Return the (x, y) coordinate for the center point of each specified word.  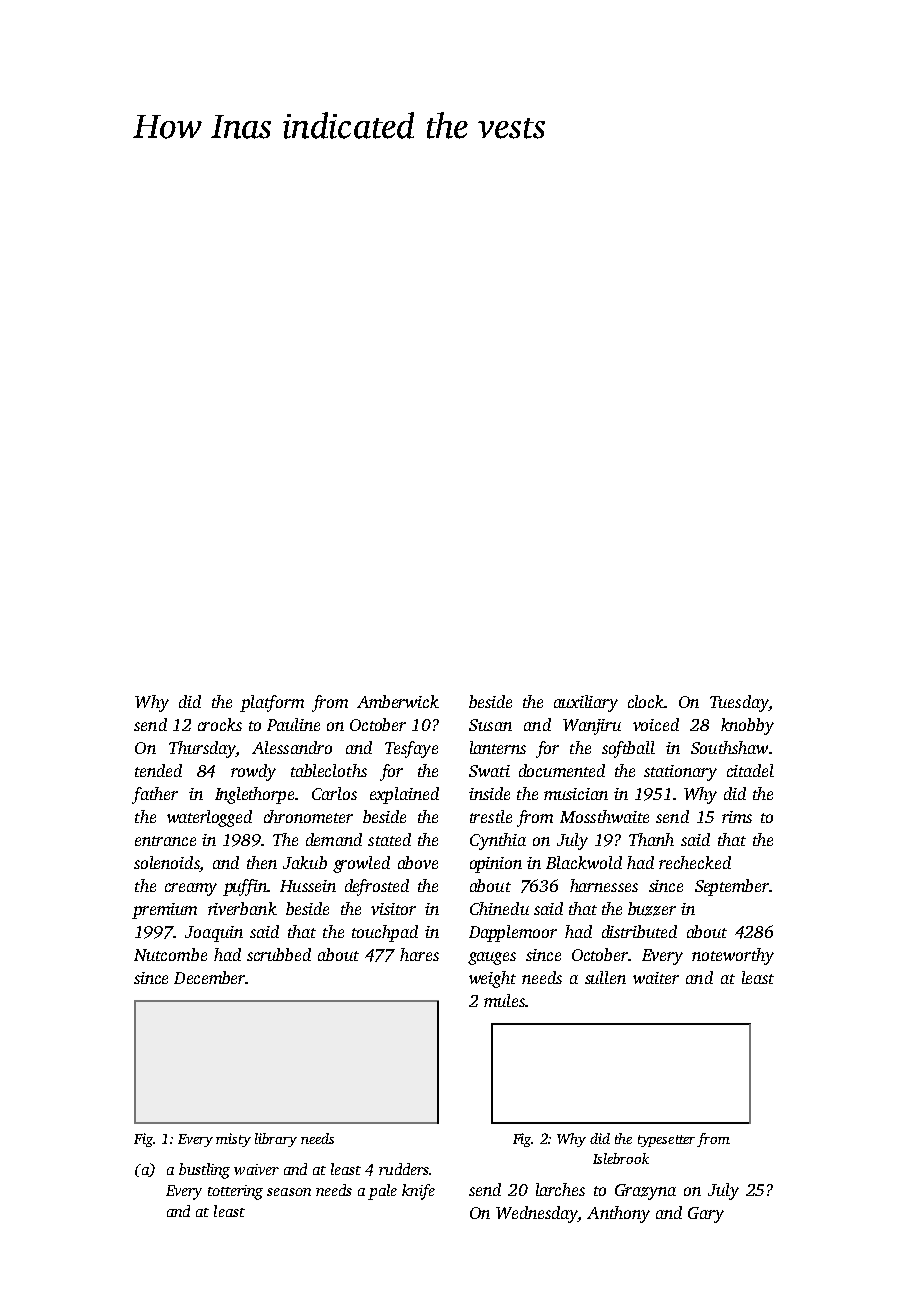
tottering (235, 1192)
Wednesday (537, 1214)
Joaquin (214, 934)
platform (272, 703)
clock (646, 701)
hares (419, 954)
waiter (656, 978)
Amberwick (398, 701)
